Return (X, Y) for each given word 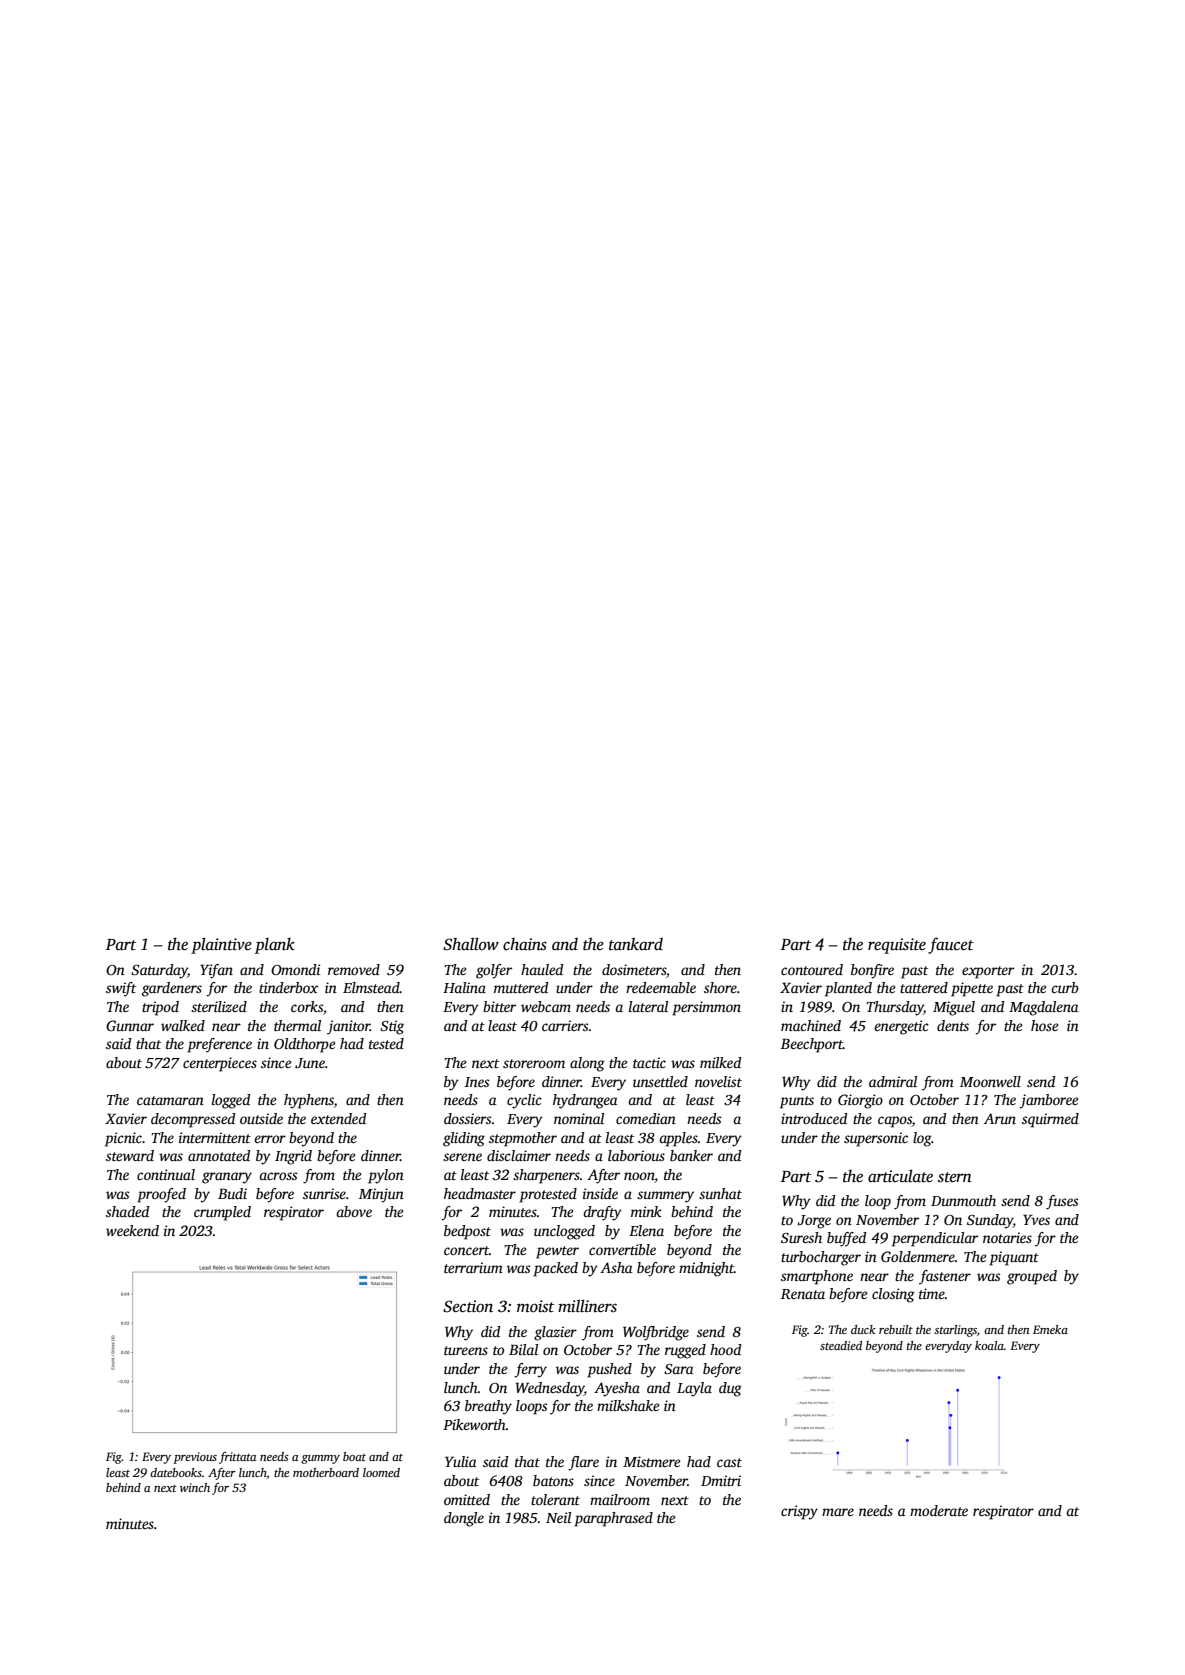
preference (219, 1045)
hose (1044, 1025)
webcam (546, 1006)
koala (989, 1345)
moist (535, 1306)
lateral (648, 1006)
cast (729, 1462)
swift (121, 989)
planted (848, 989)
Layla (694, 1389)
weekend (132, 1230)
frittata (237, 1458)
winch (195, 1487)
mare (838, 1512)
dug (730, 1389)
